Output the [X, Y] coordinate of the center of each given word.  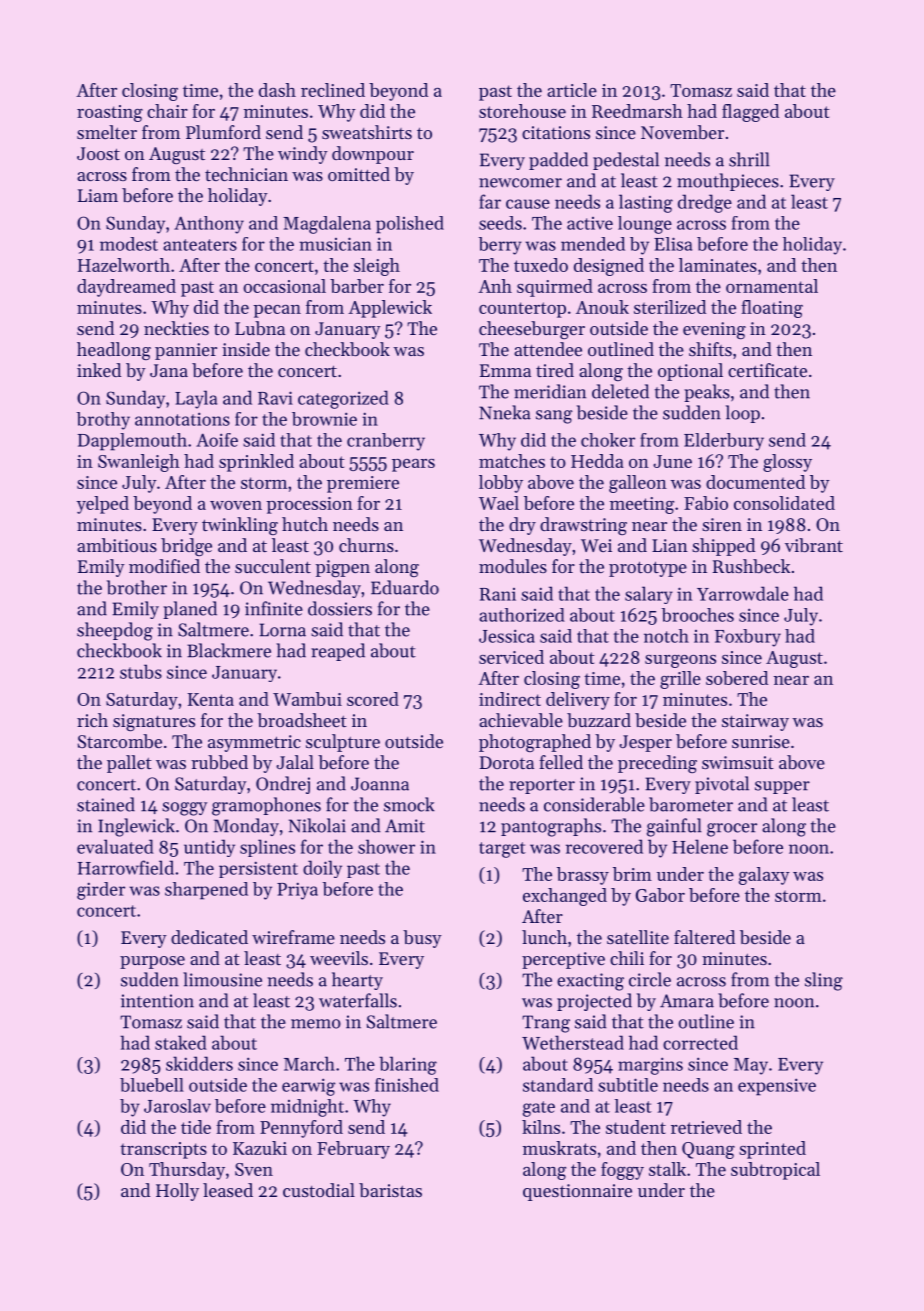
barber [357, 286]
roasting [110, 113]
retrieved [706, 1127]
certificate [767, 370]
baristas [390, 1190]
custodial [319, 1190]
